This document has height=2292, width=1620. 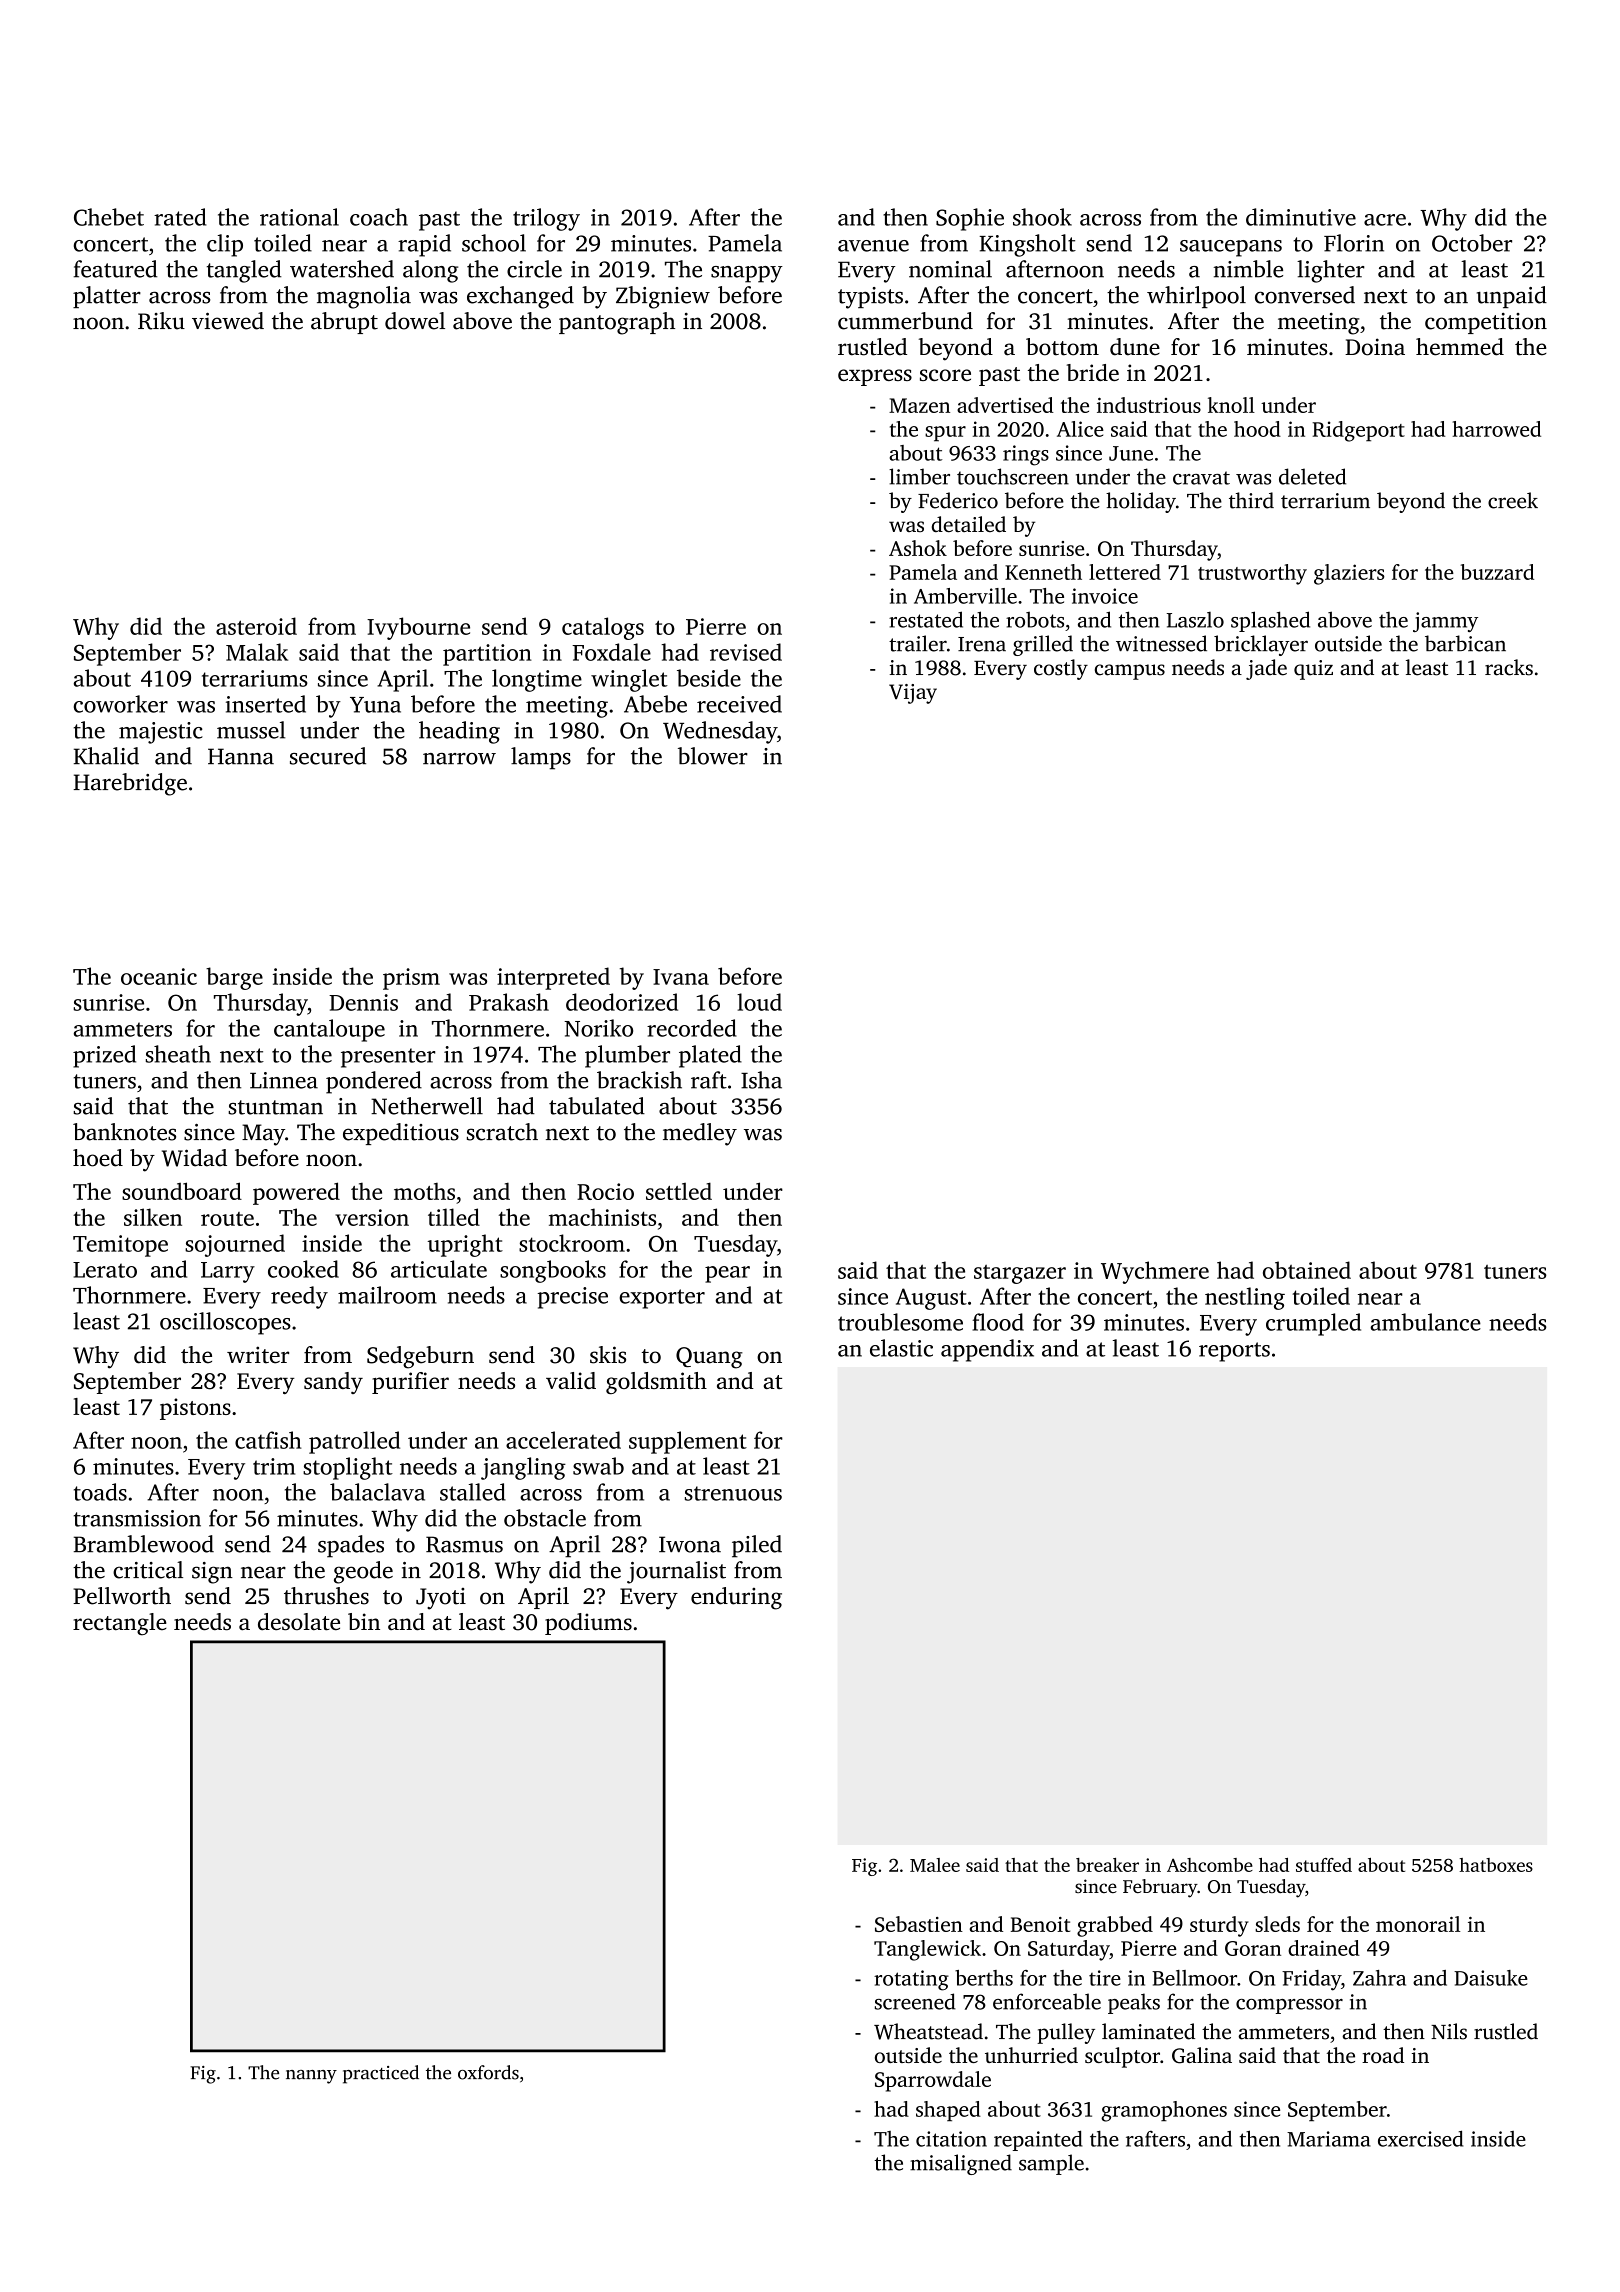 I want to click on touchscreen, so click(x=1013, y=476).
